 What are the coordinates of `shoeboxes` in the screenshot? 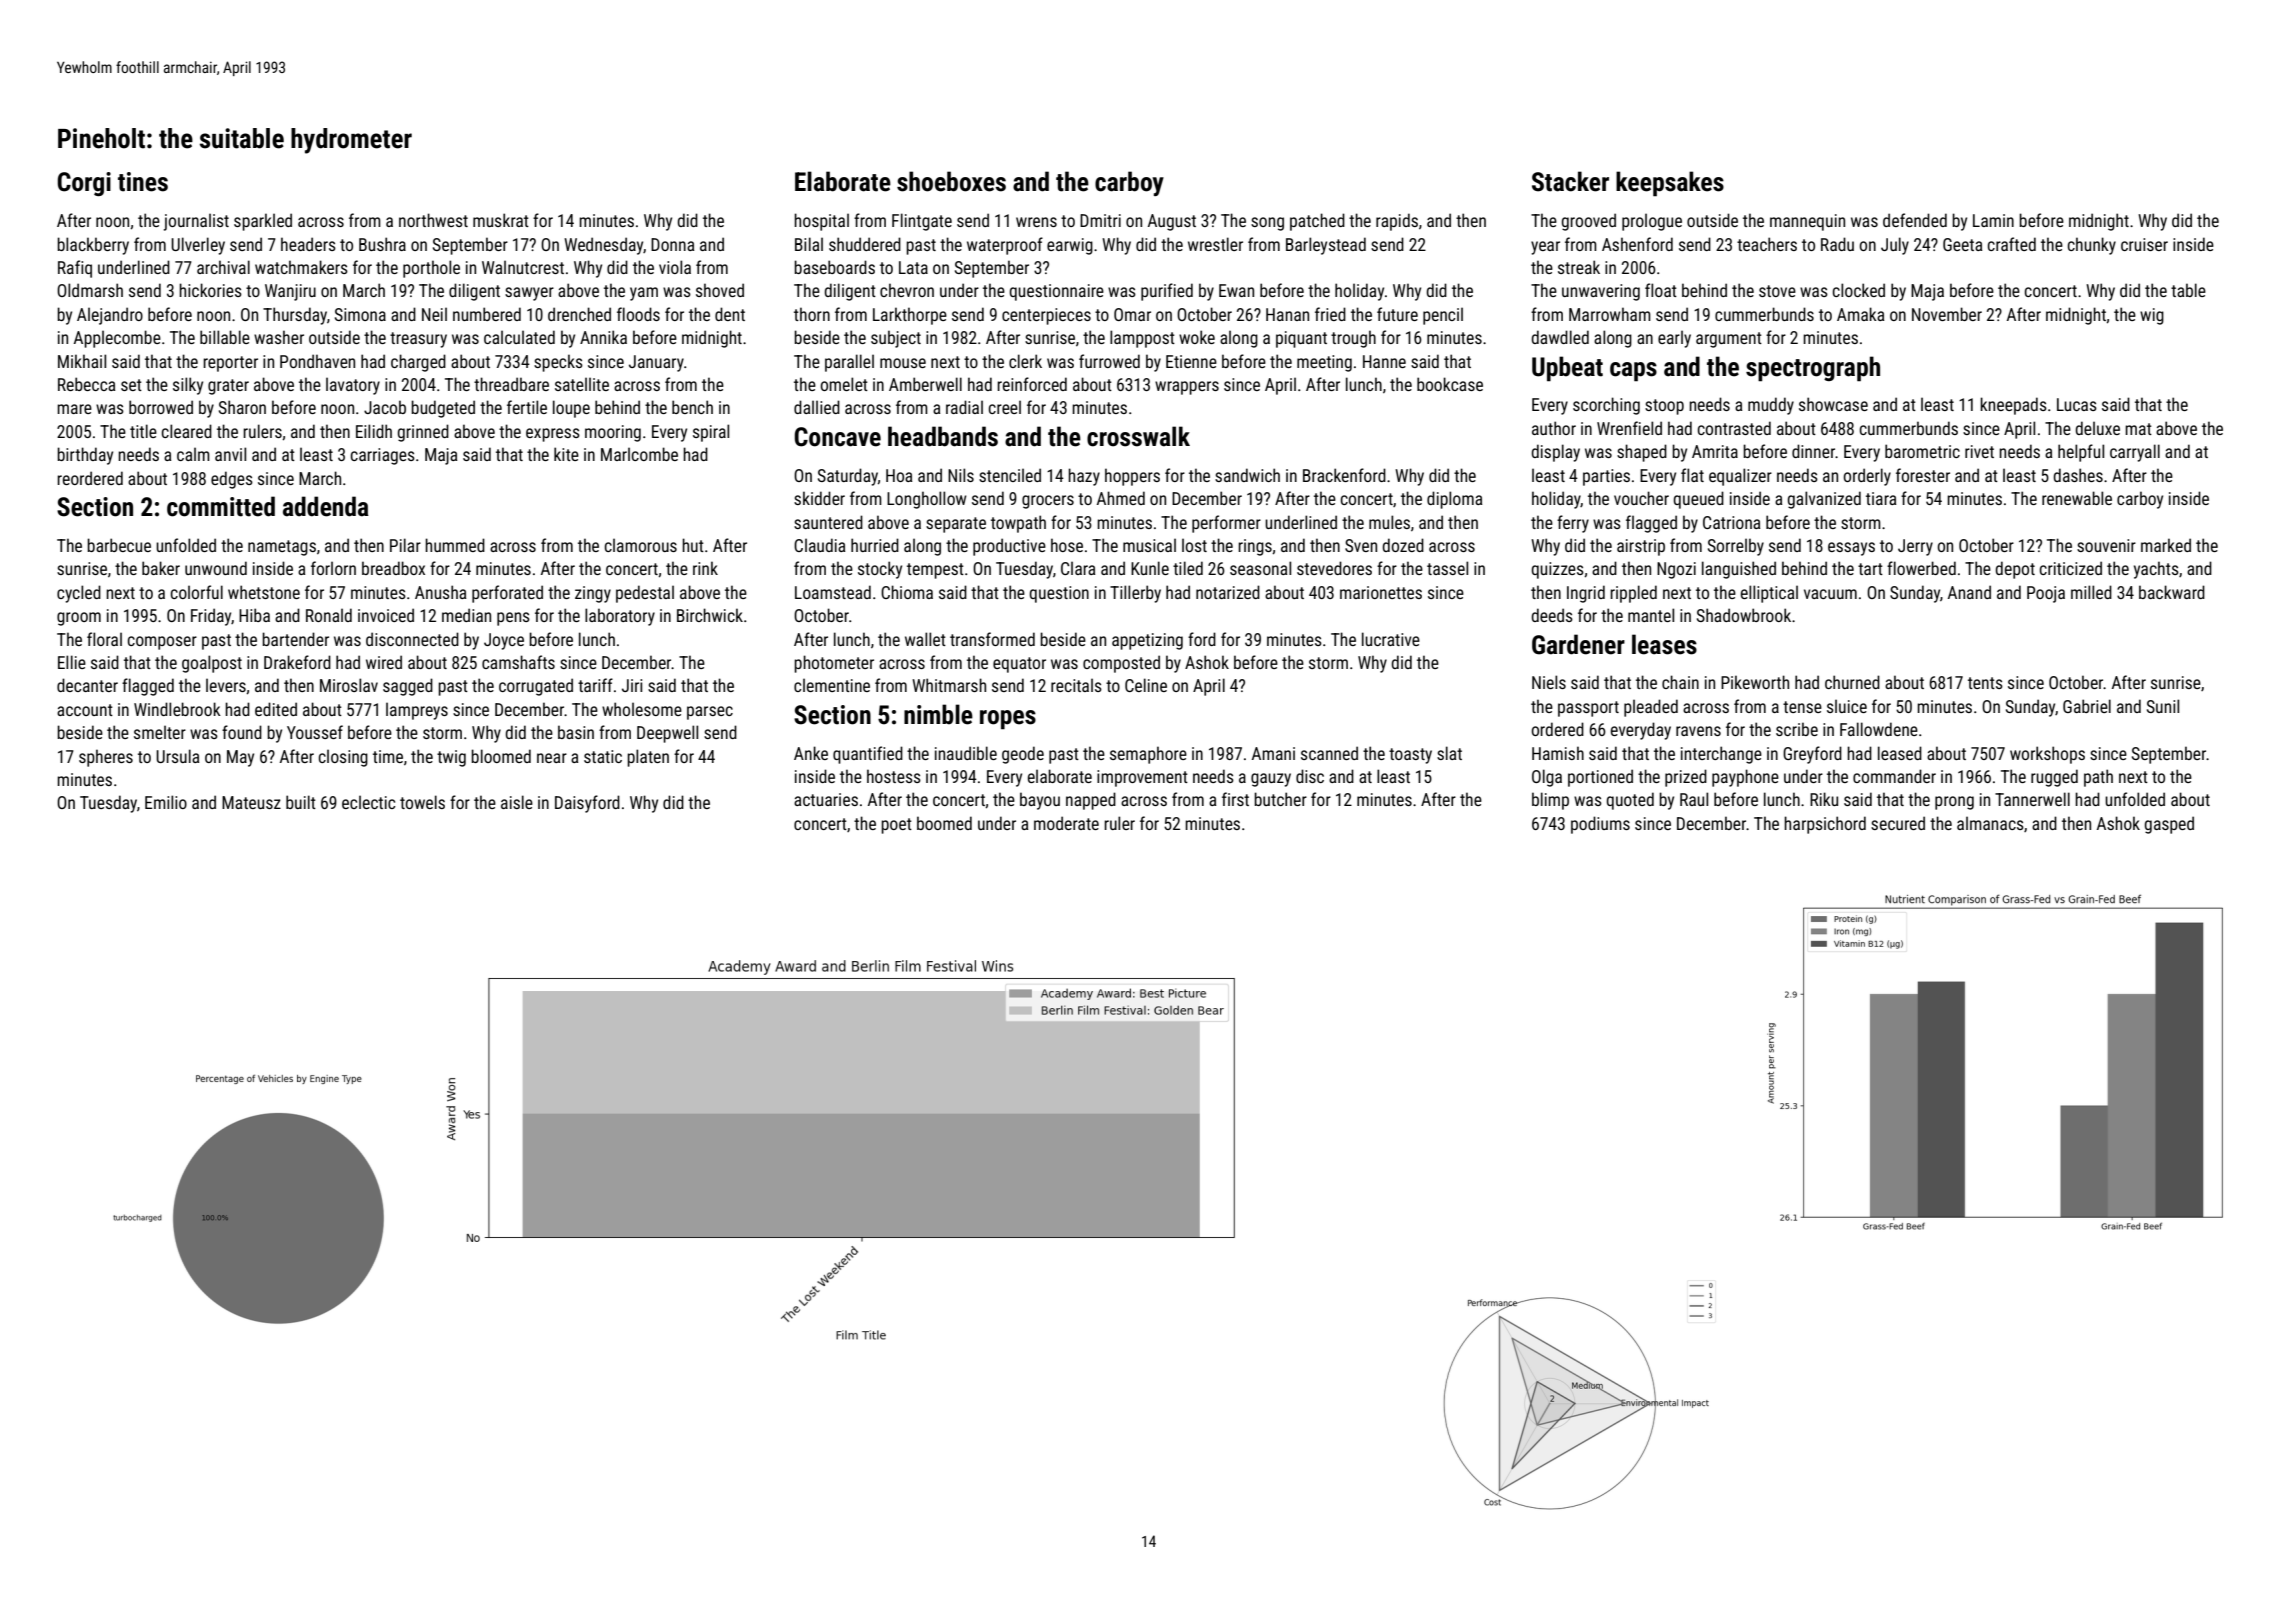 It's located at (951, 181).
